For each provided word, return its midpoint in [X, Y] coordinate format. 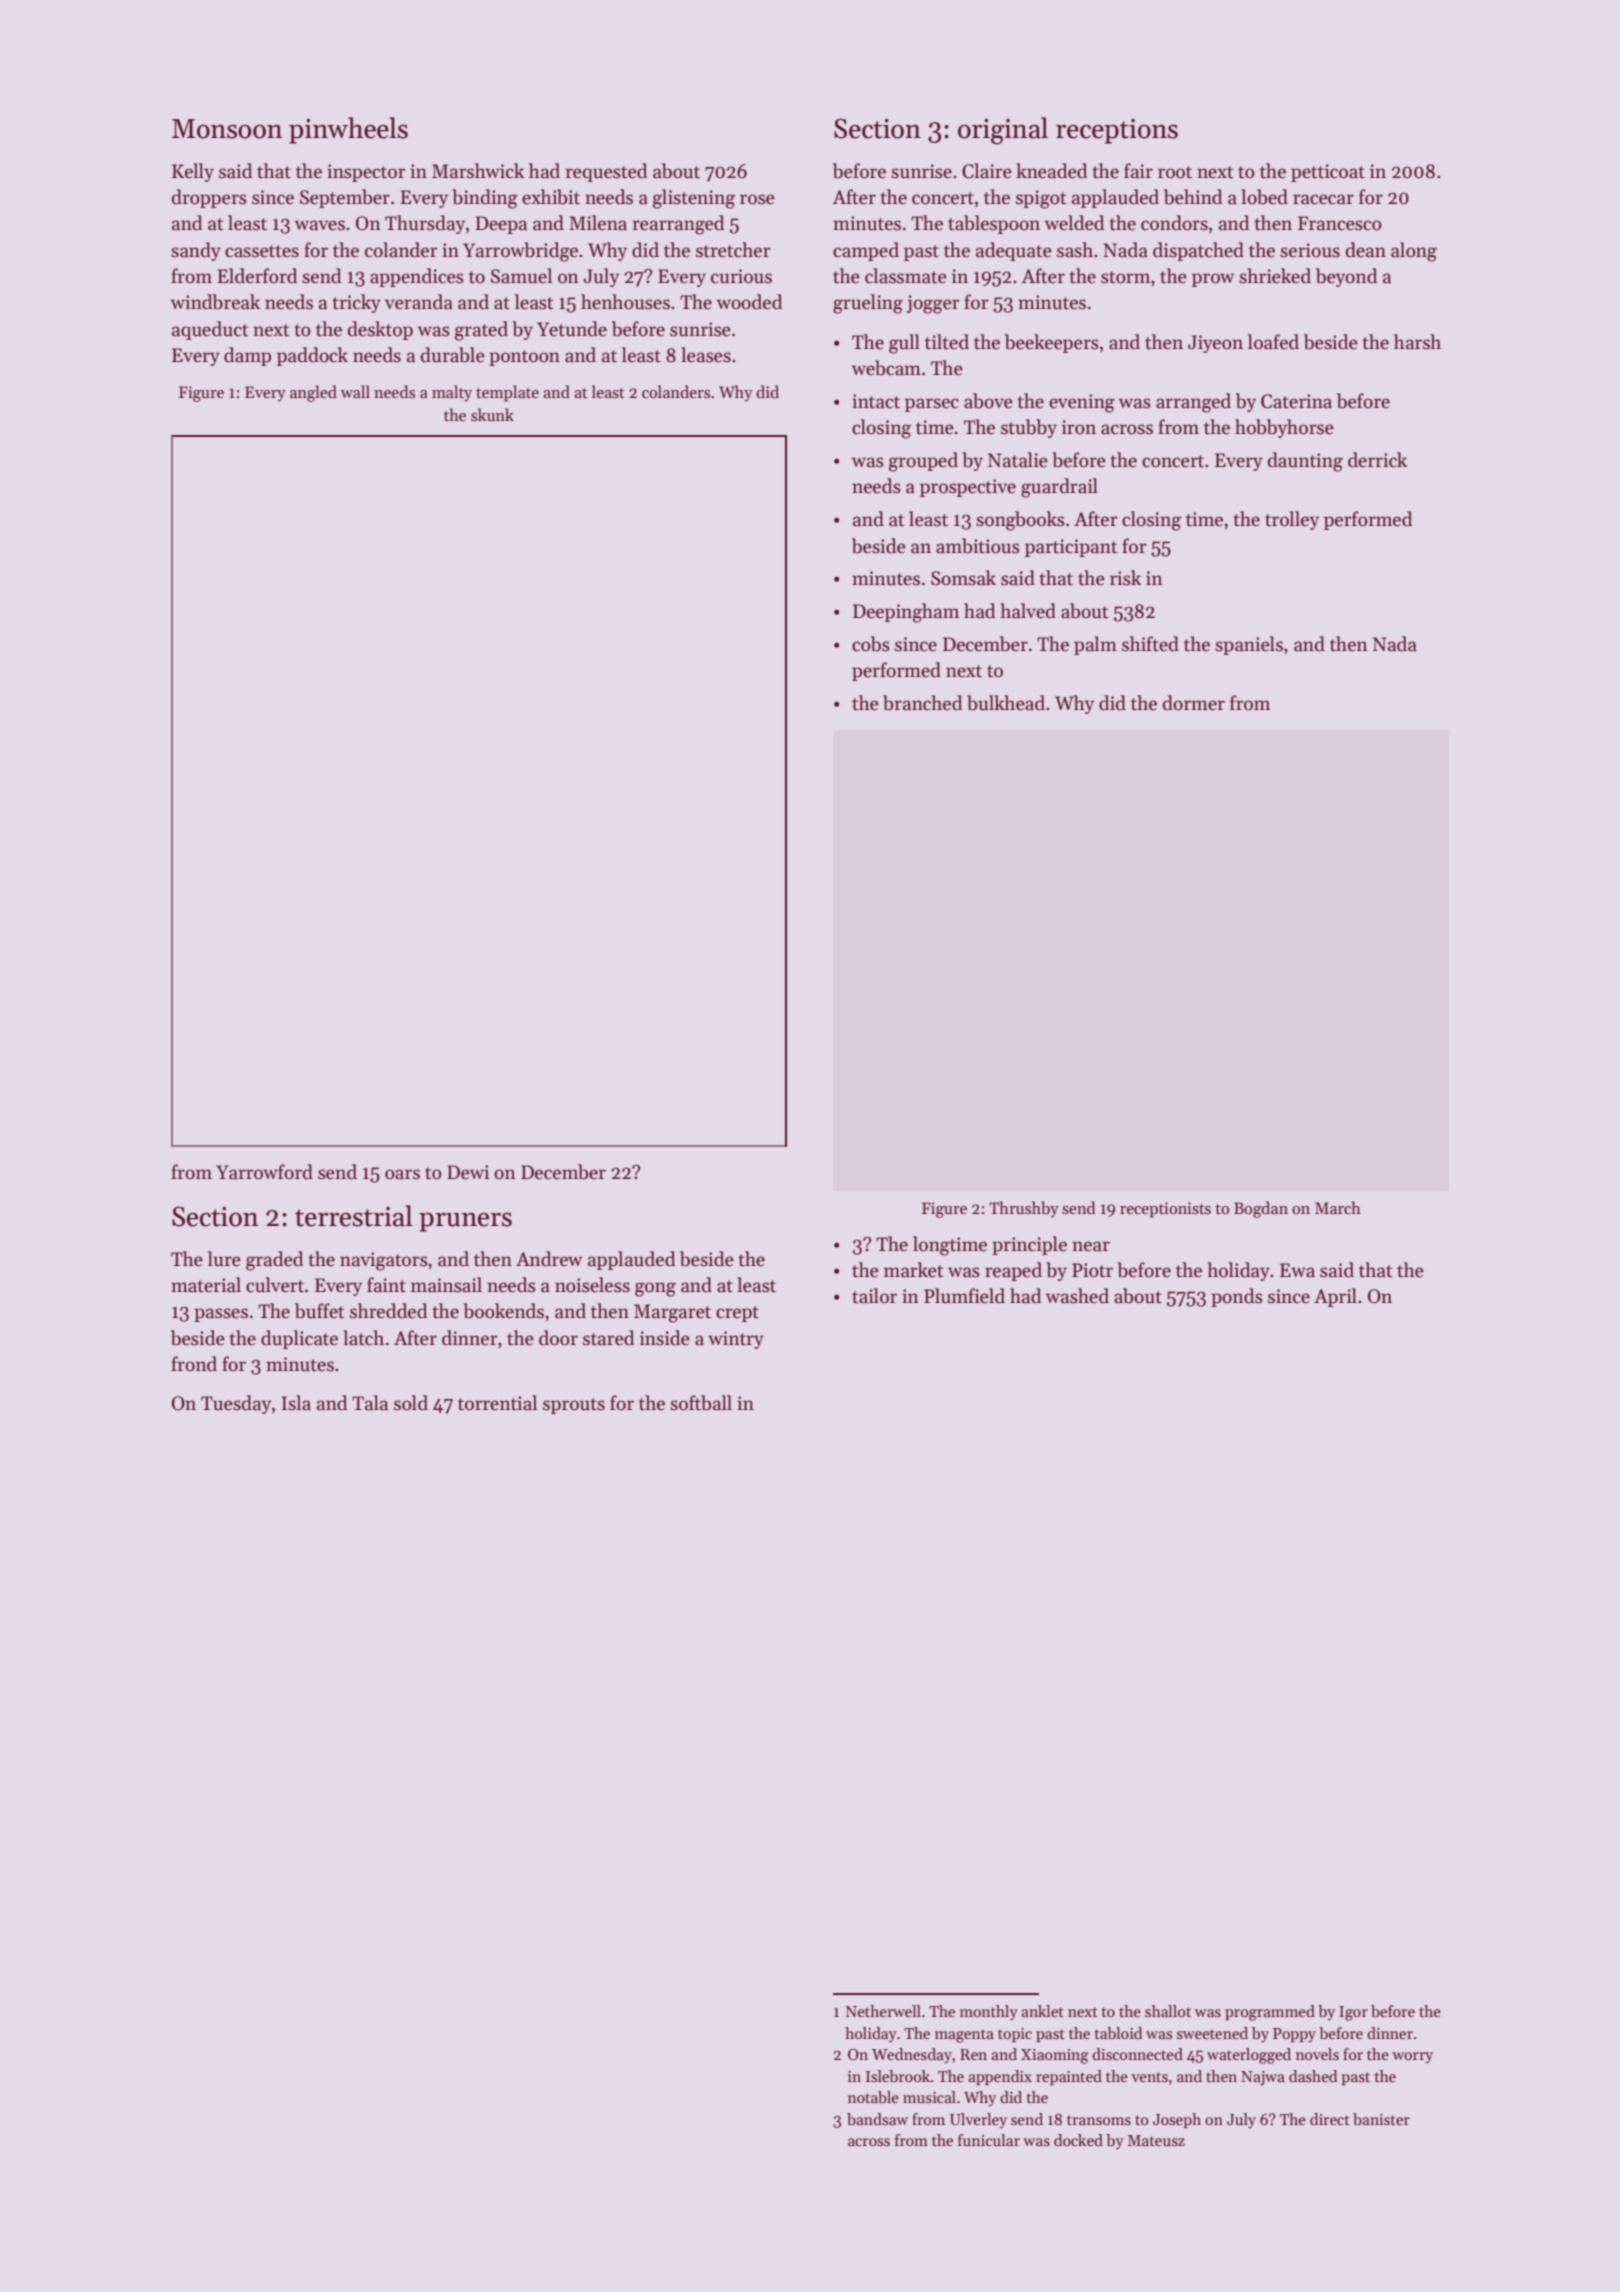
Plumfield [964, 1296]
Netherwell [883, 2011]
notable [873, 2097]
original [1003, 131]
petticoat [1328, 173]
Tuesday [236, 1404]
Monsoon [227, 129]
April [1335, 1297]
